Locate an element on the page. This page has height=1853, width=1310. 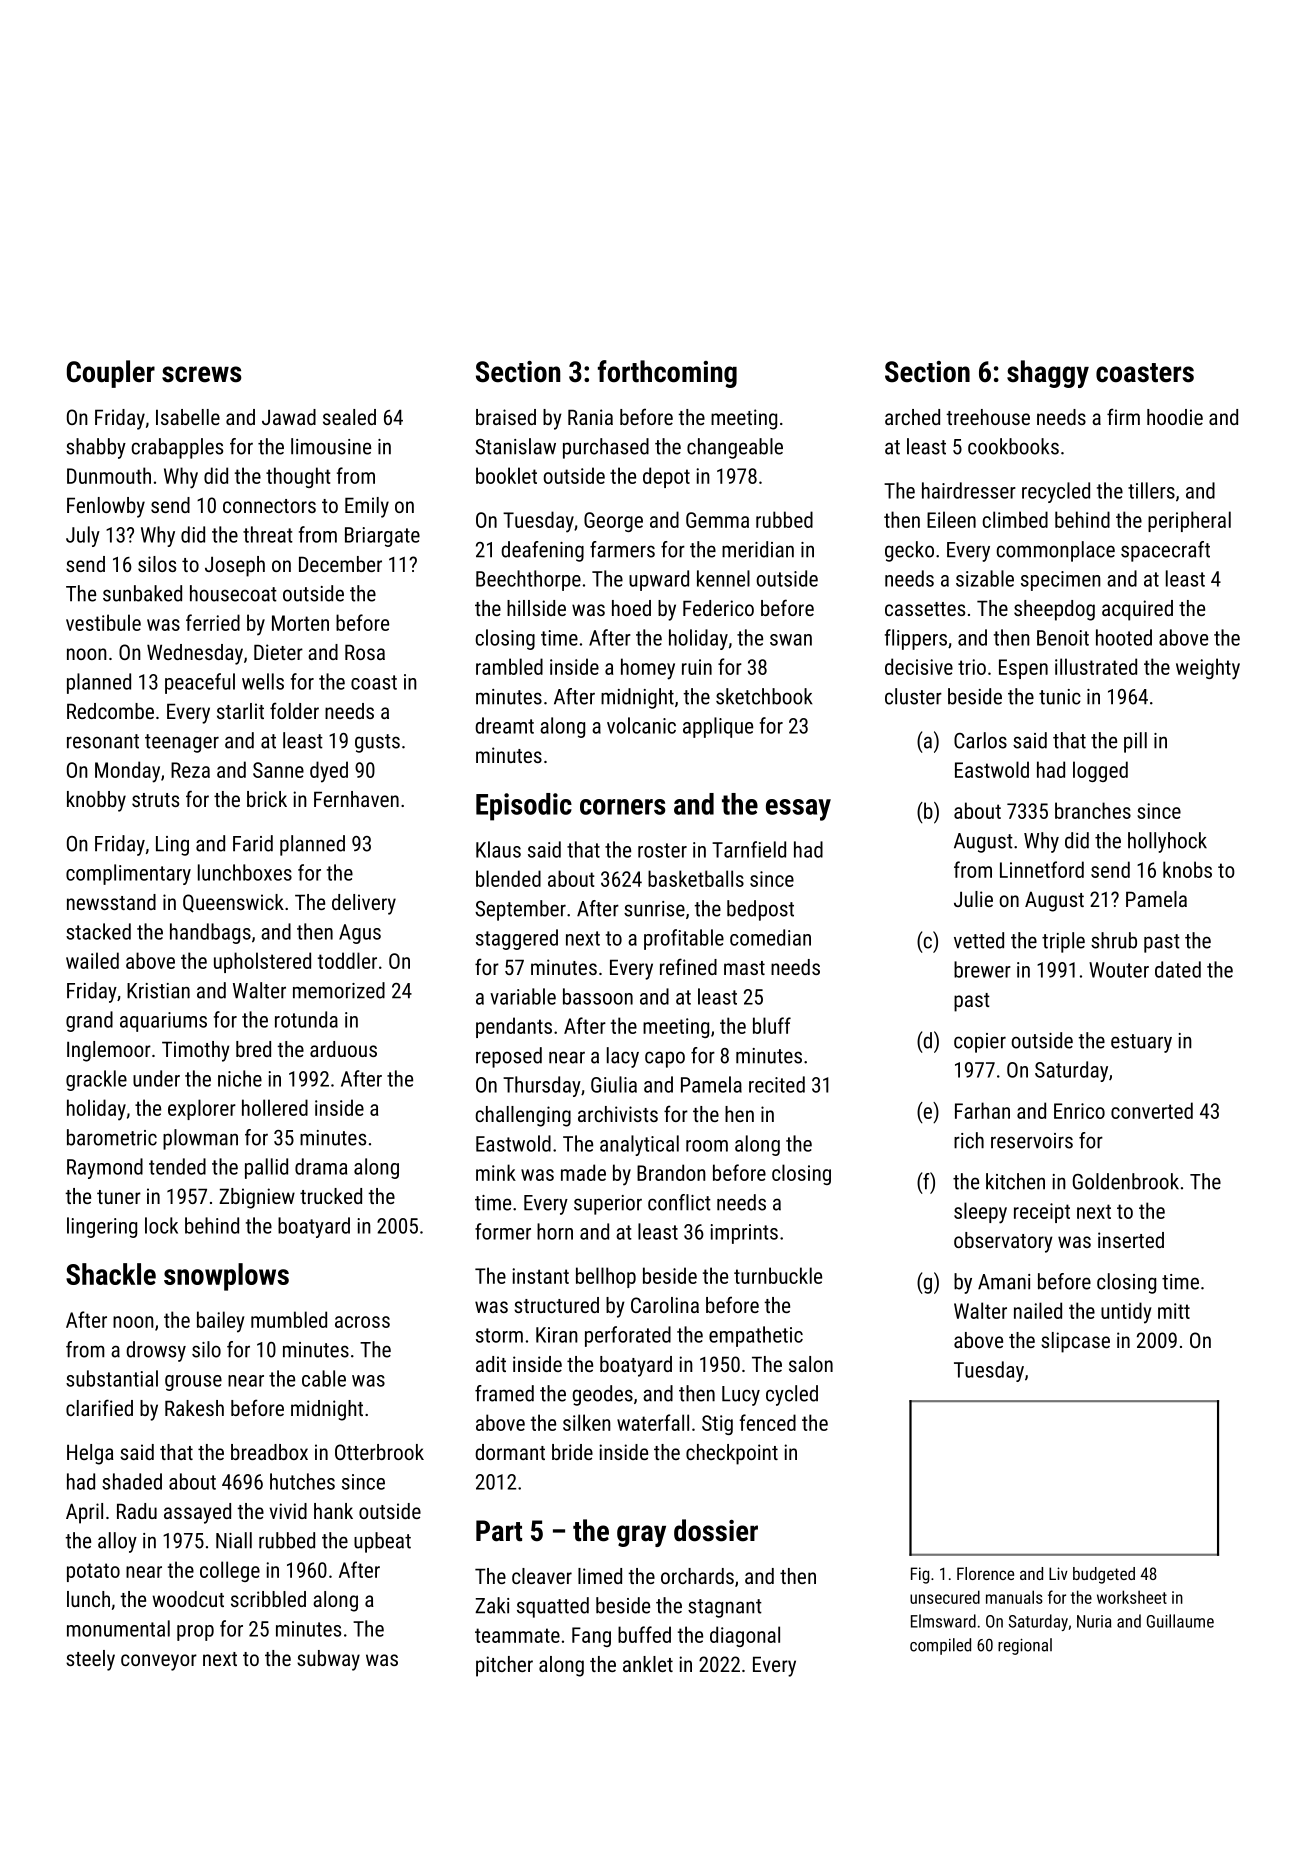
drowsy is located at coordinates (156, 1351).
